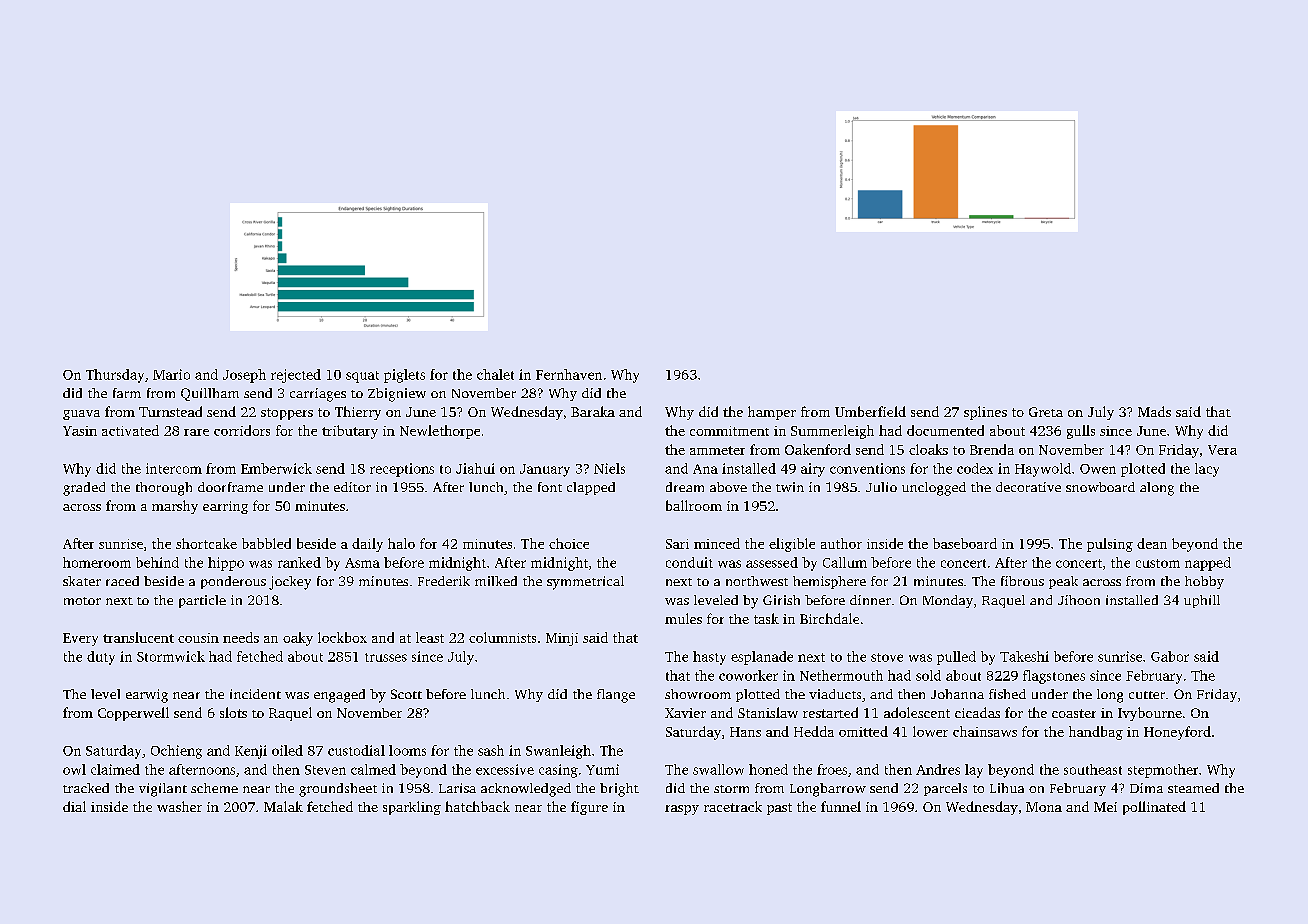 This screenshot has width=1308, height=924. Describe the element at coordinates (870, 411) in the screenshot. I see `Umberfield` at that location.
